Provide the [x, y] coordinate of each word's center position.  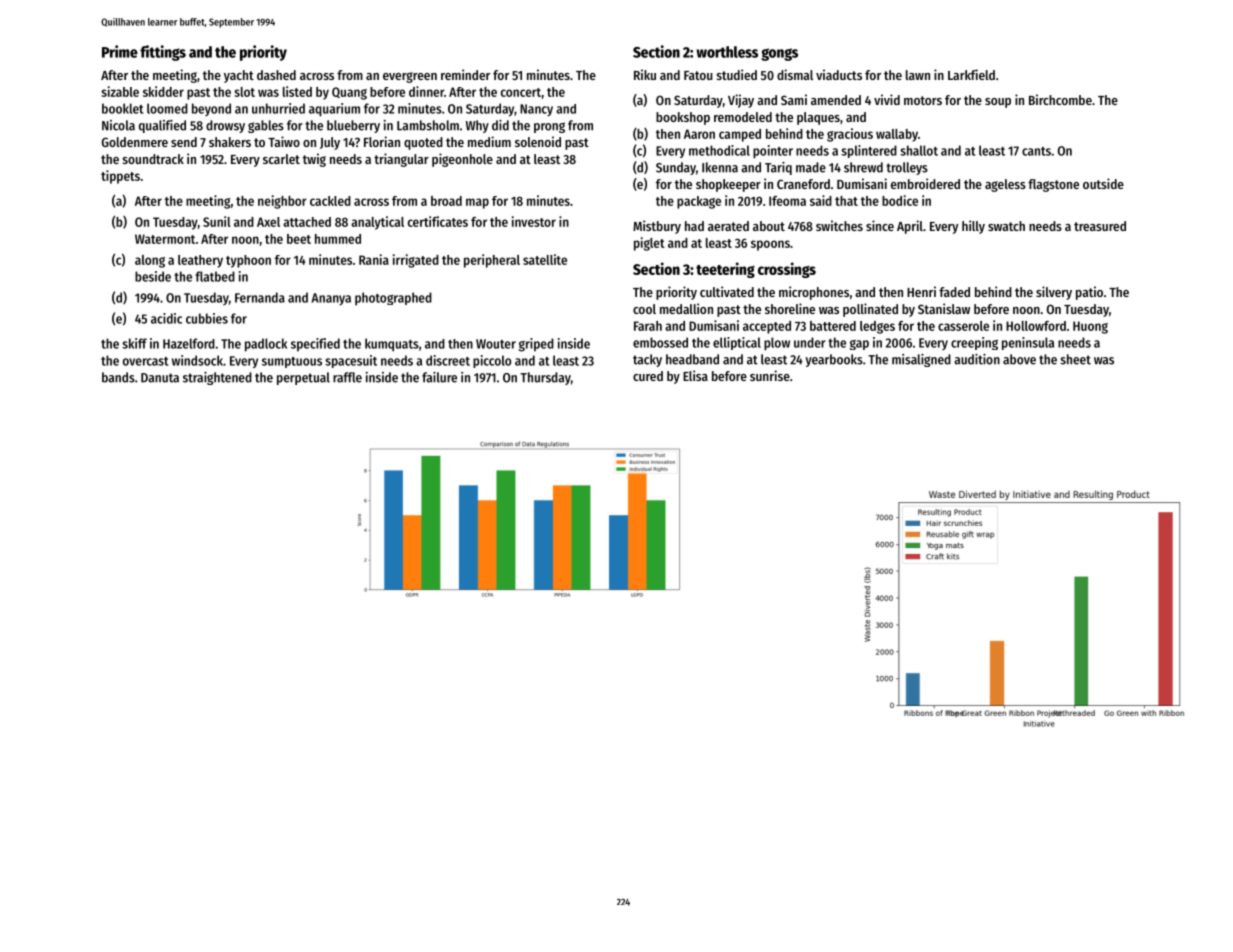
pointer [773, 152]
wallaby [897, 135]
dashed [276, 75]
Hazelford [189, 343]
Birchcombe [1060, 99]
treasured [1100, 226]
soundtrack [153, 159]
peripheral [492, 261]
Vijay [741, 101]
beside [153, 276]
